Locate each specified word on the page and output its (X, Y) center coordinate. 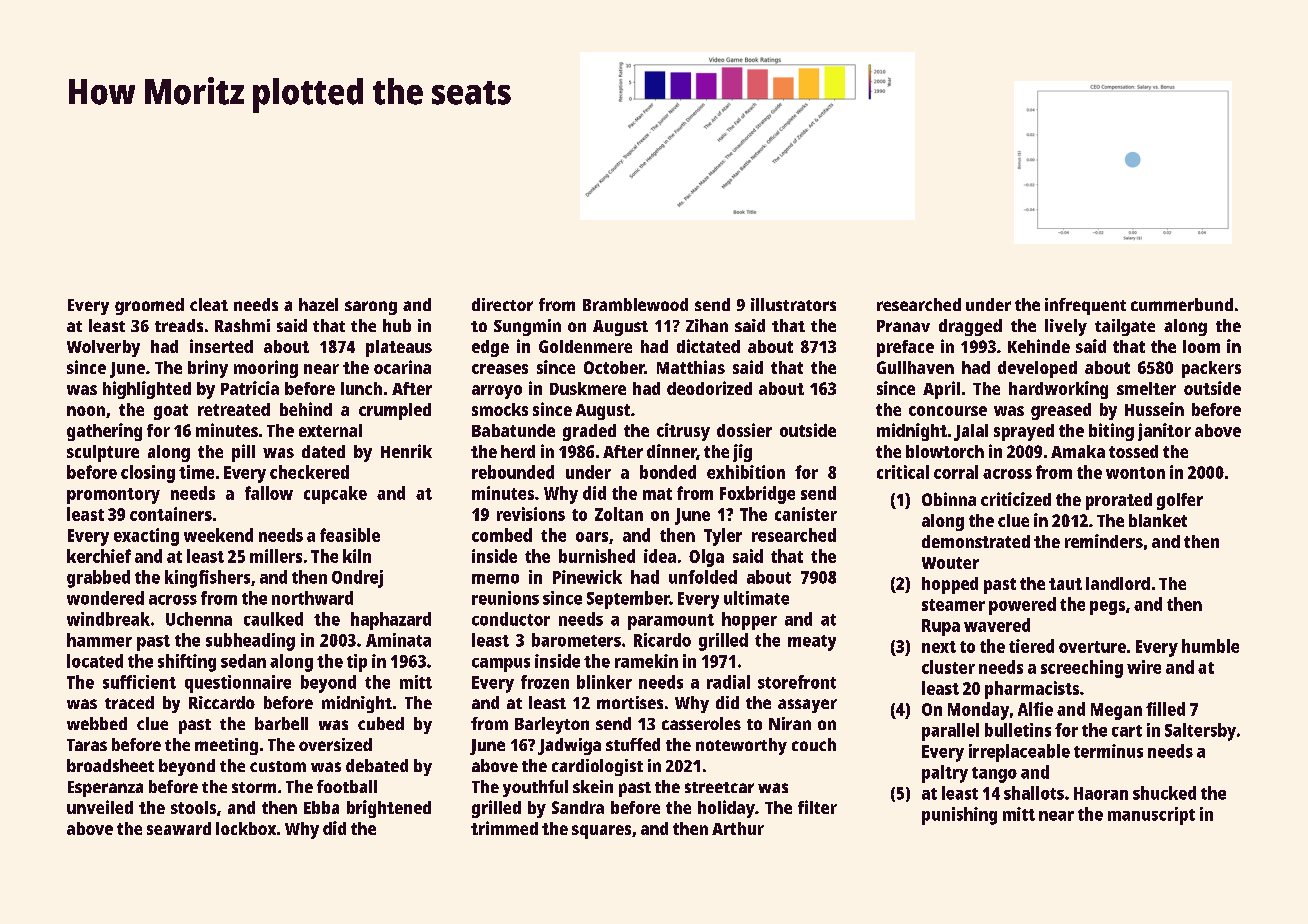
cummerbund (1182, 304)
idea (660, 556)
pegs (1107, 608)
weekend (218, 535)
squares (601, 832)
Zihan (707, 325)
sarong (371, 308)
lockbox (246, 828)
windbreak (108, 619)
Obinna (949, 499)
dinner (672, 452)
